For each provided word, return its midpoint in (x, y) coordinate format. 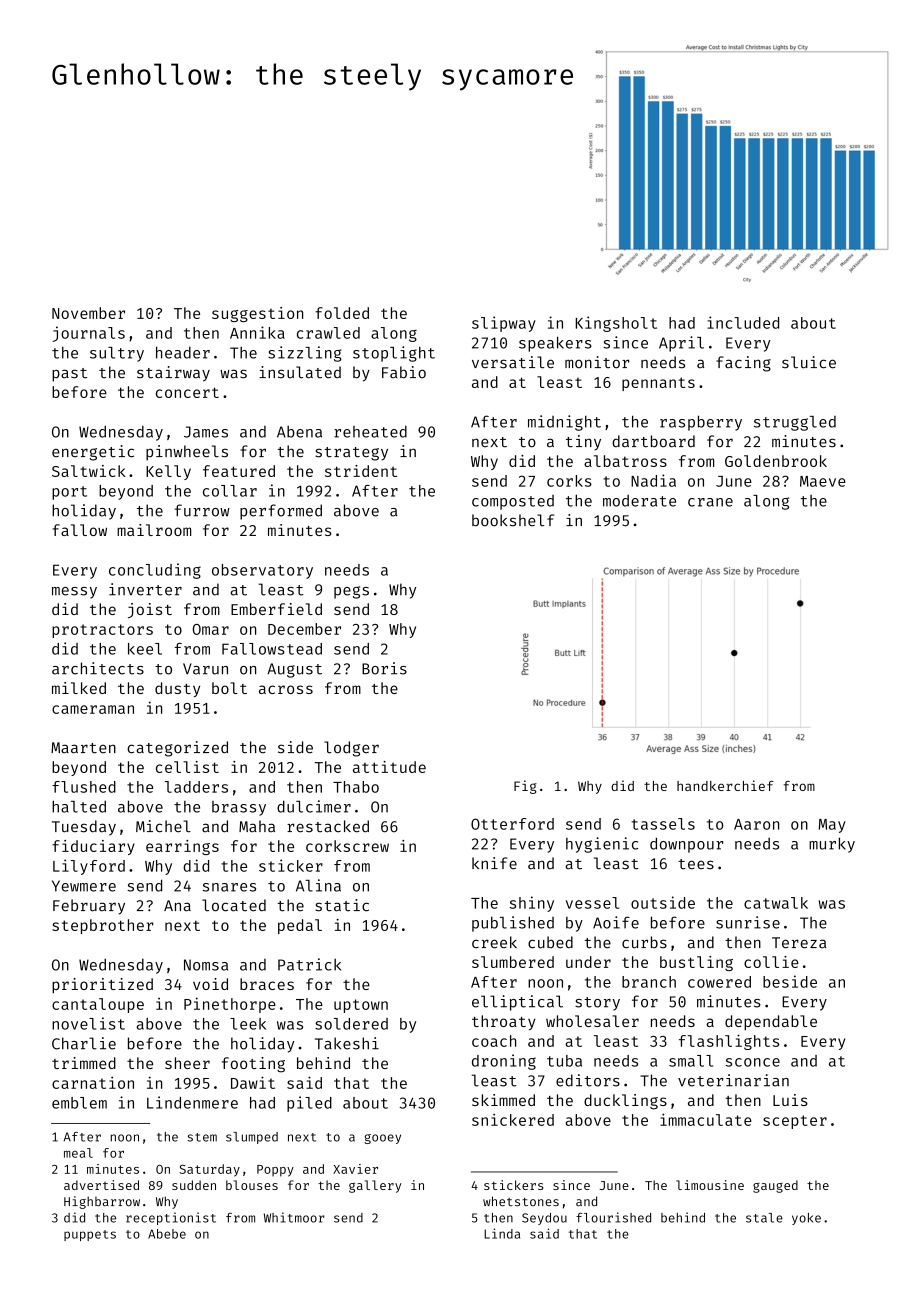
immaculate (706, 1119)
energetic (93, 453)
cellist (187, 767)
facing (743, 364)
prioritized (102, 985)
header (183, 352)
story (597, 1004)
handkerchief (725, 785)
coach (494, 1041)
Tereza (799, 943)
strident (361, 471)
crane (710, 502)
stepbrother (102, 926)
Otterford (512, 824)
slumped (252, 1138)
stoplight (394, 354)
